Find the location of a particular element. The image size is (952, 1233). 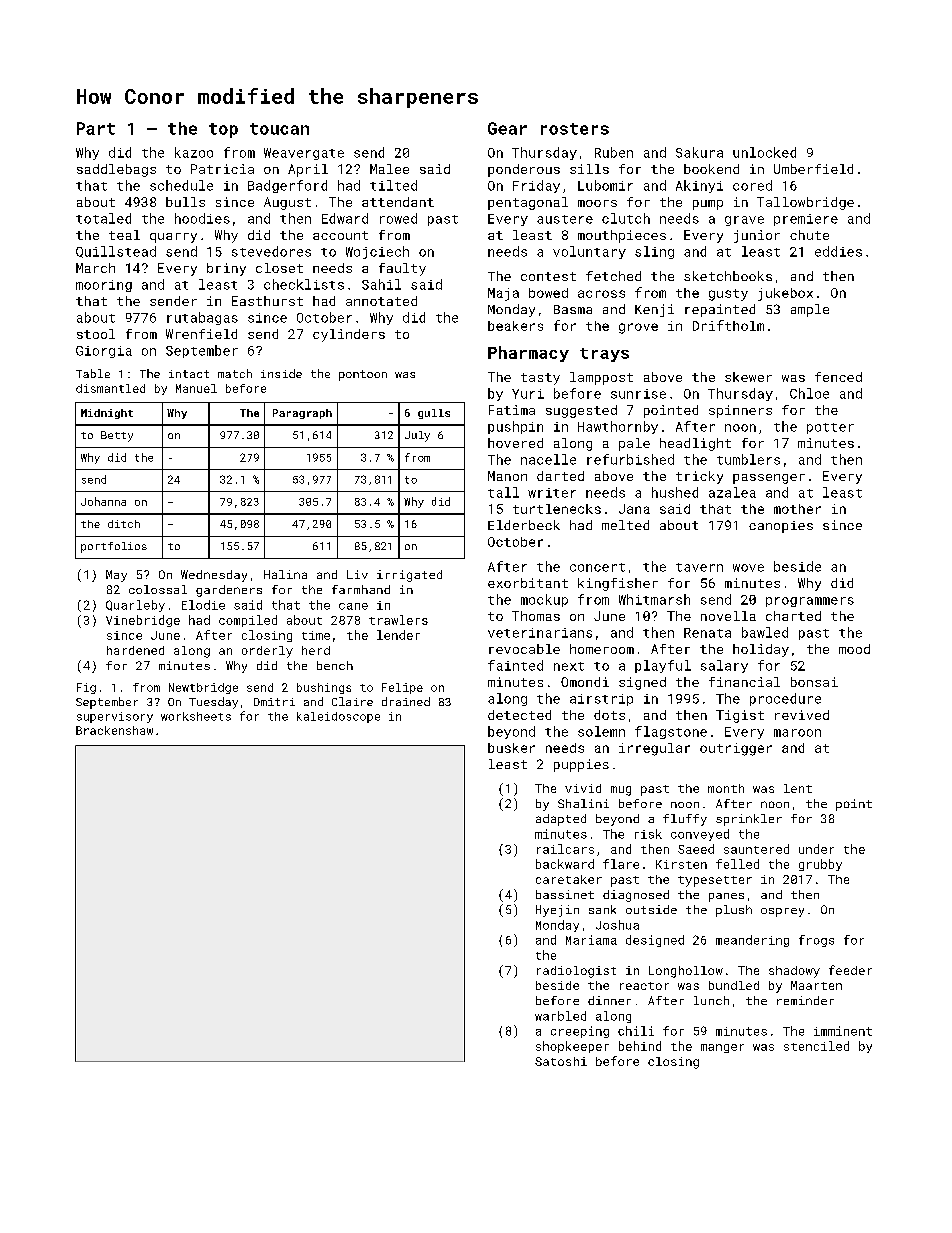

voluntary is located at coordinates (589, 252).
